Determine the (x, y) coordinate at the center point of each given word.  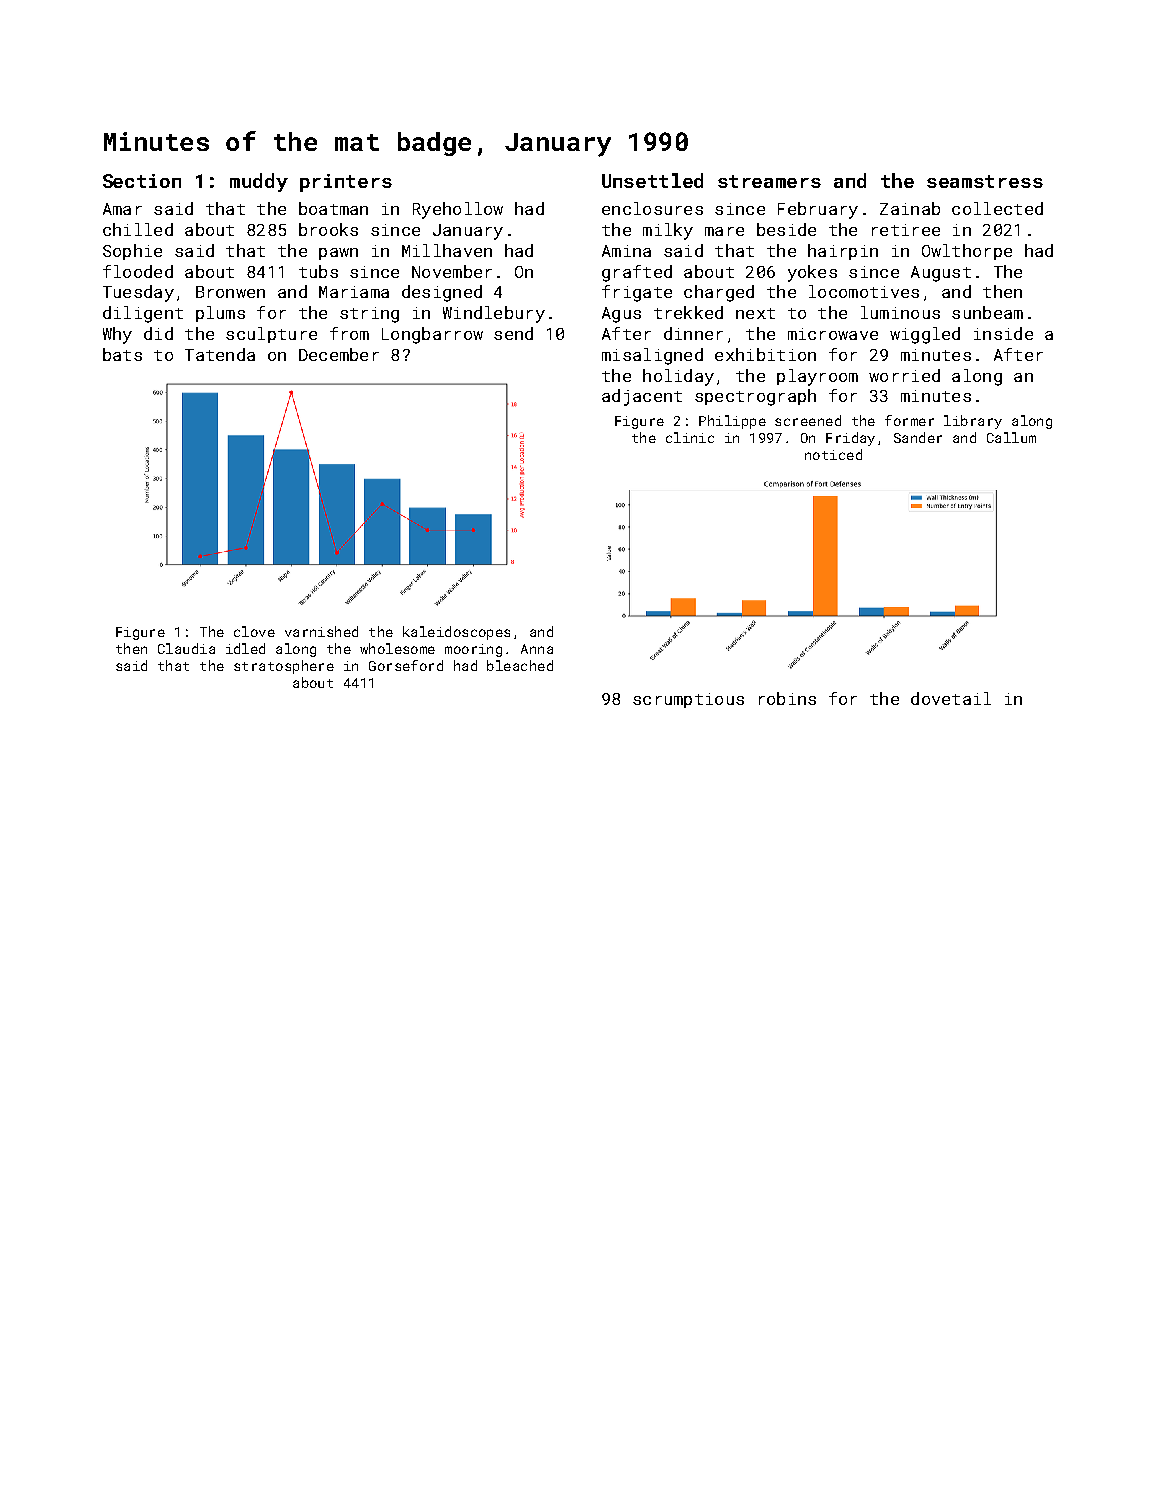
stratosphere (284, 667)
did (158, 333)
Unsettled (652, 180)
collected (997, 208)
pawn (338, 254)
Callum (1011, 437)
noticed (833, 454)
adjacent (642, 397)
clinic (690, 437)
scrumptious (688, 700)
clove (254, 631)
